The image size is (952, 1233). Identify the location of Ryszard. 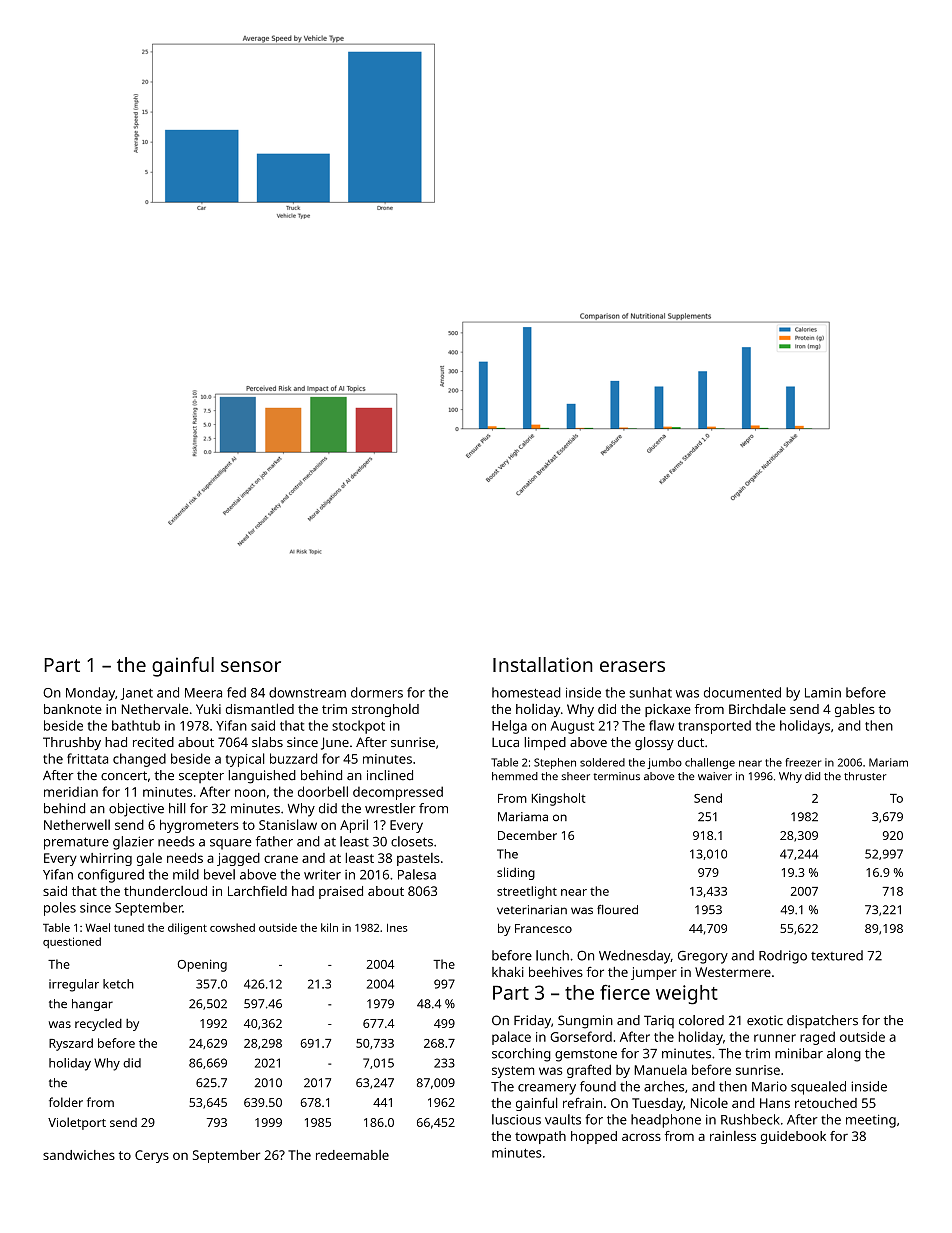
(71, 1044).
